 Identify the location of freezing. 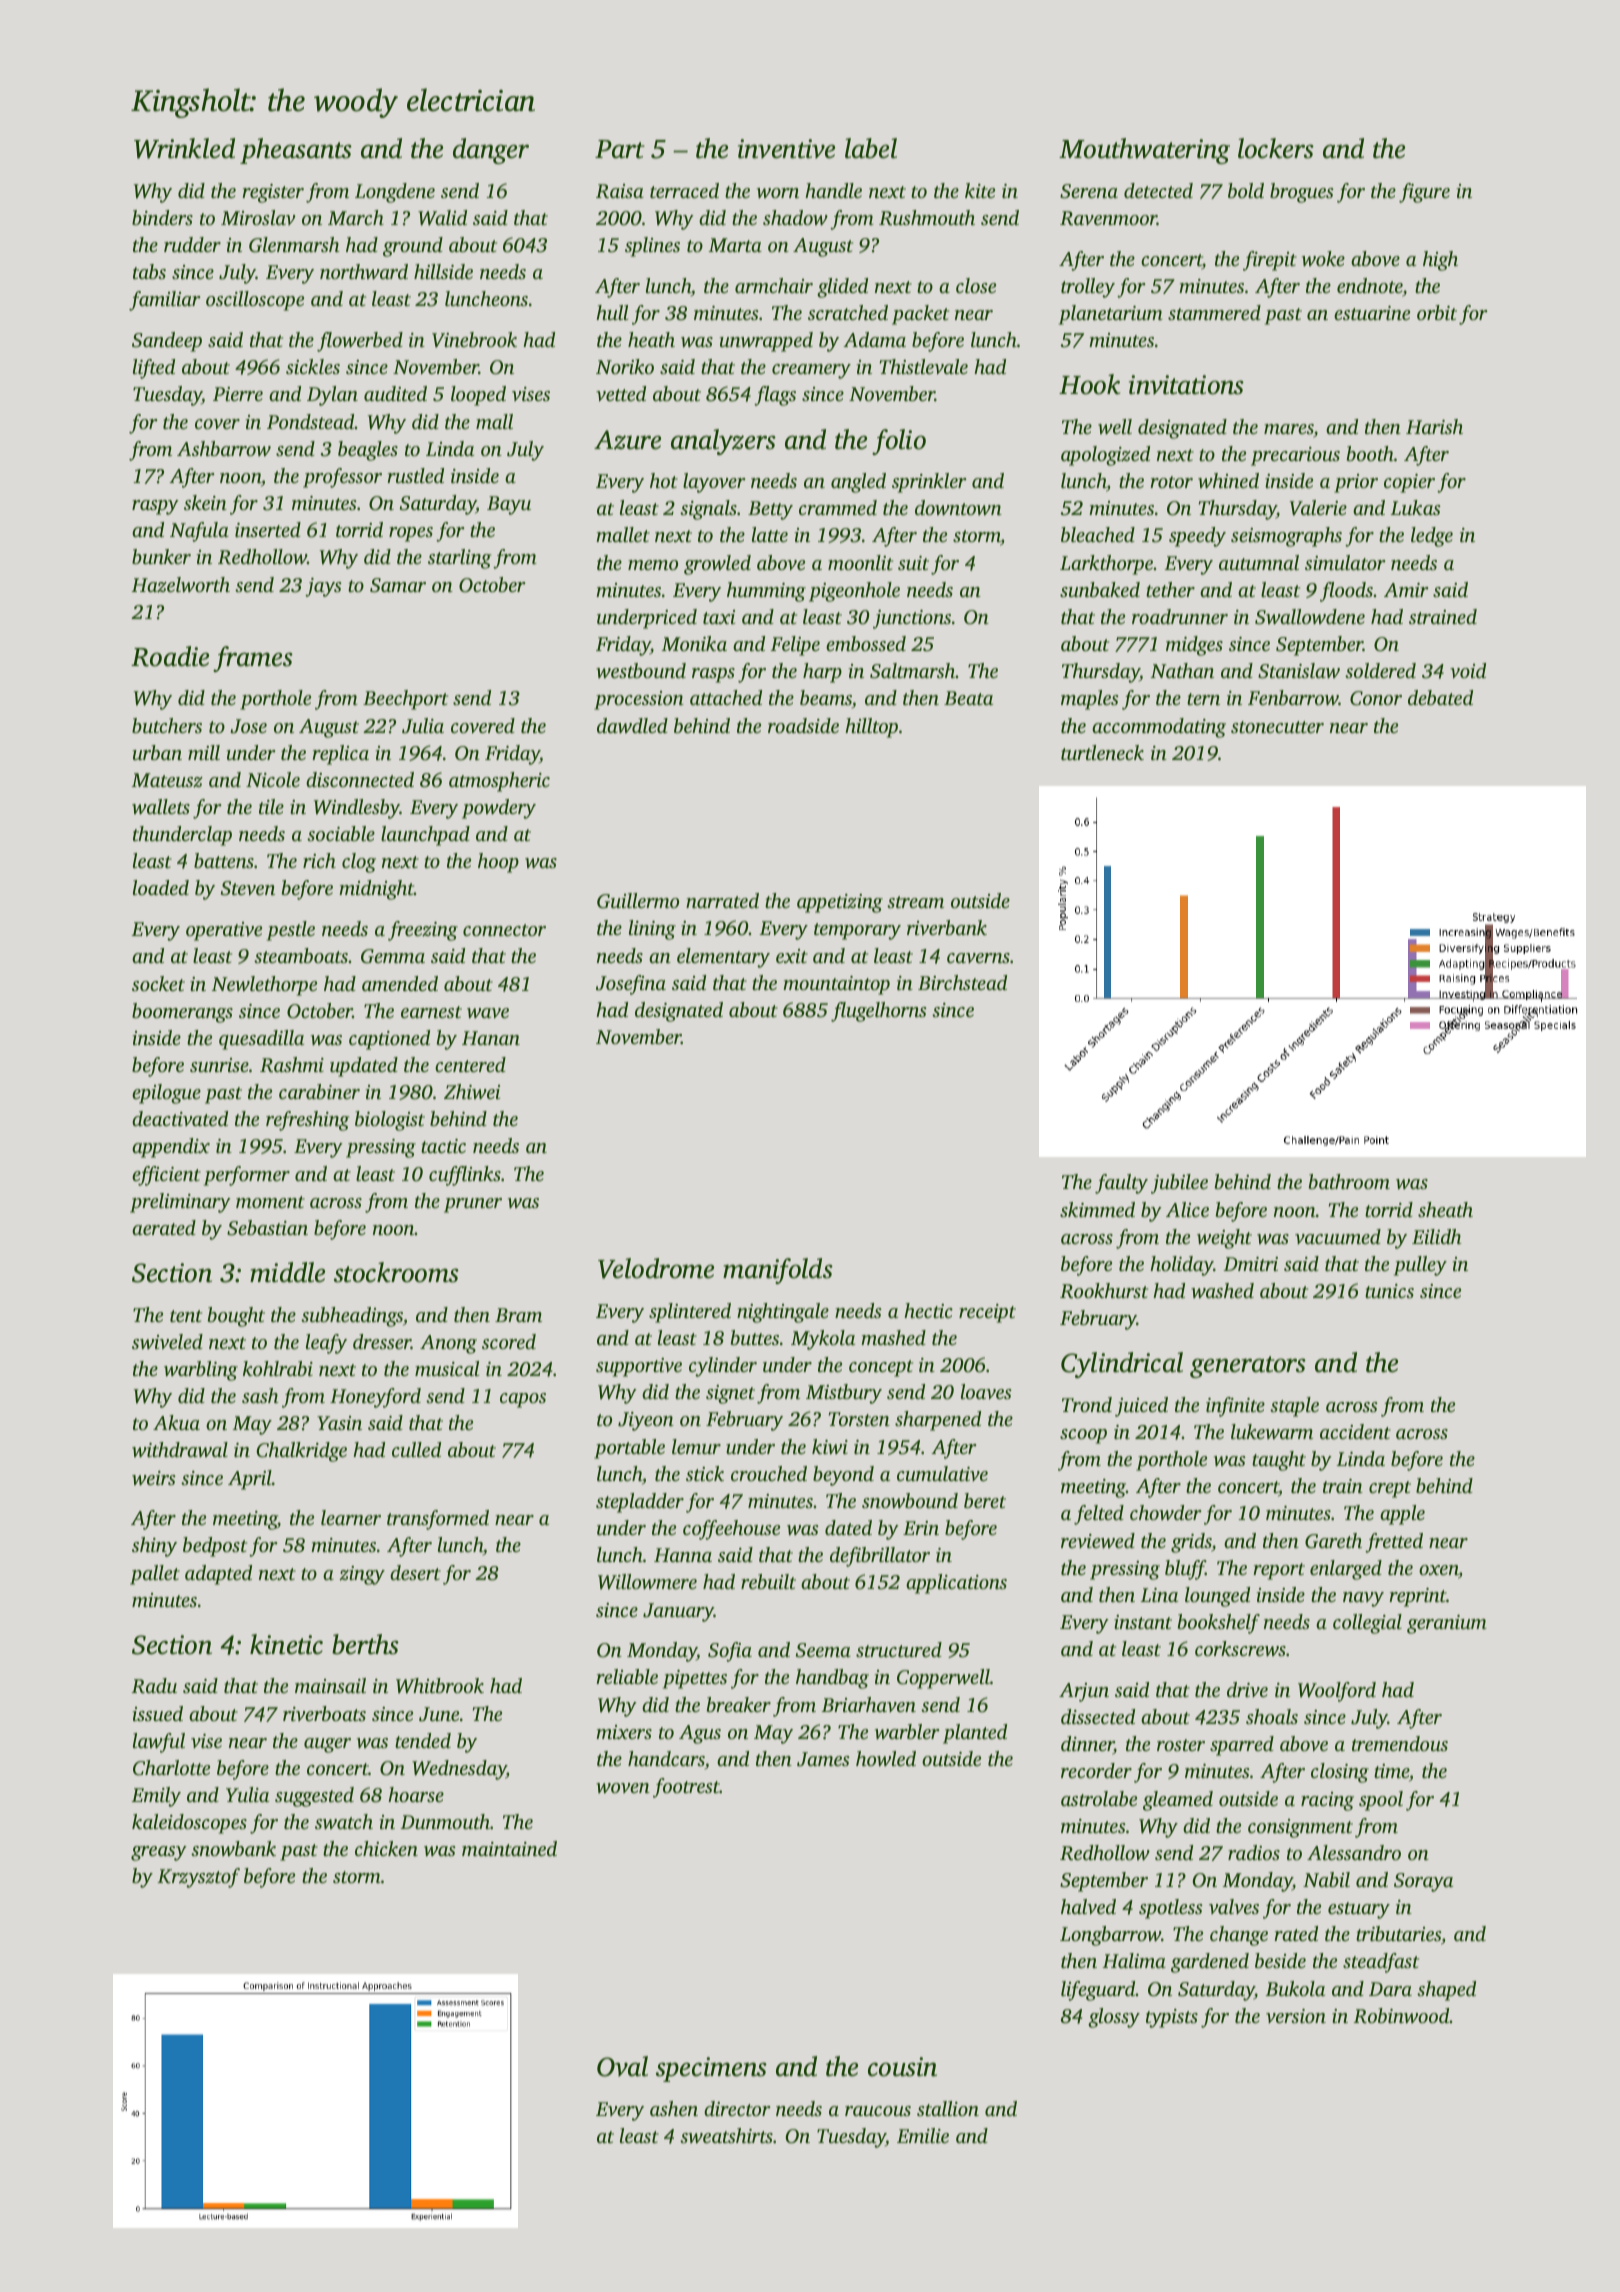
(423, 931).
